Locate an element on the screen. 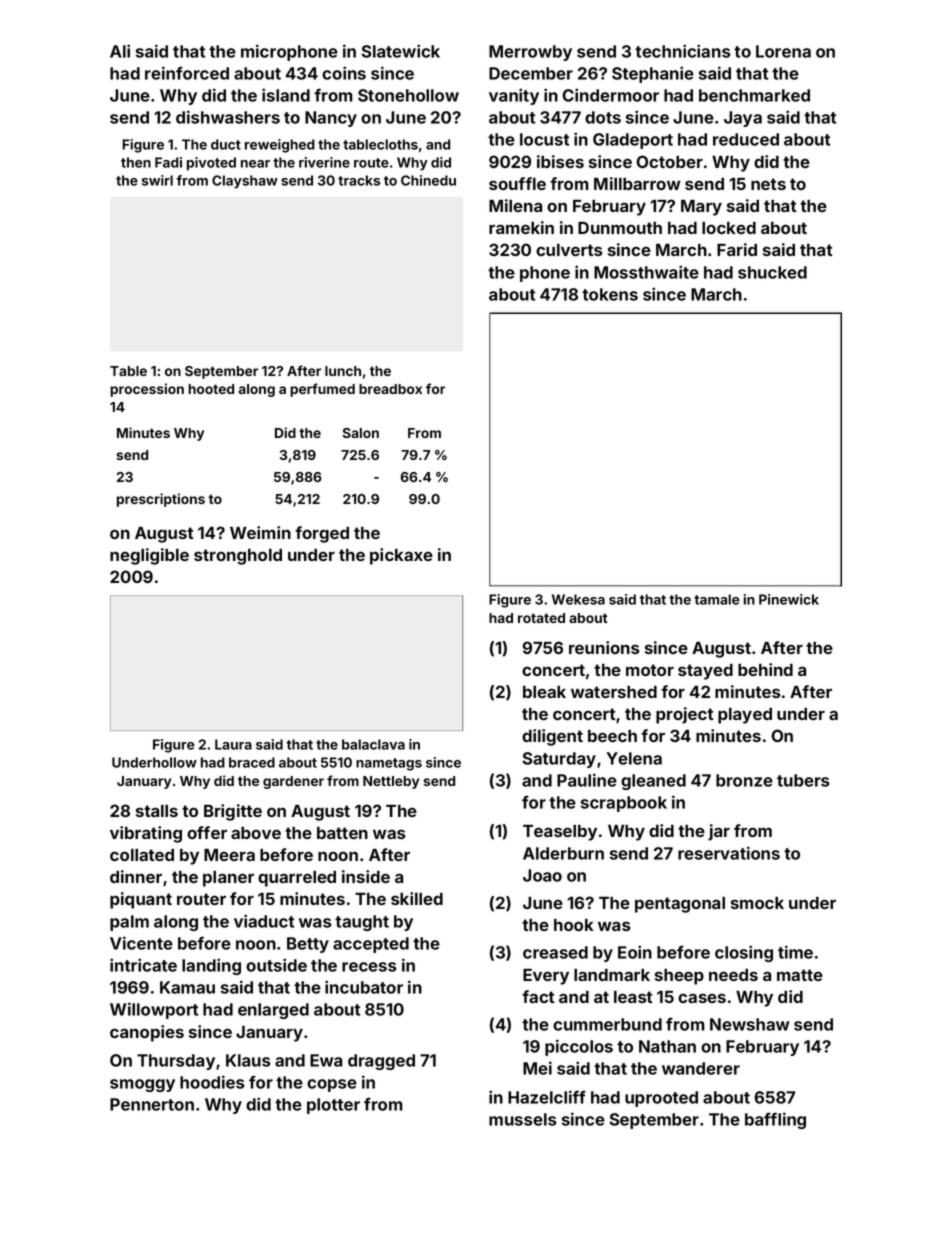  baffling is located at coordinates (775, 1120).
